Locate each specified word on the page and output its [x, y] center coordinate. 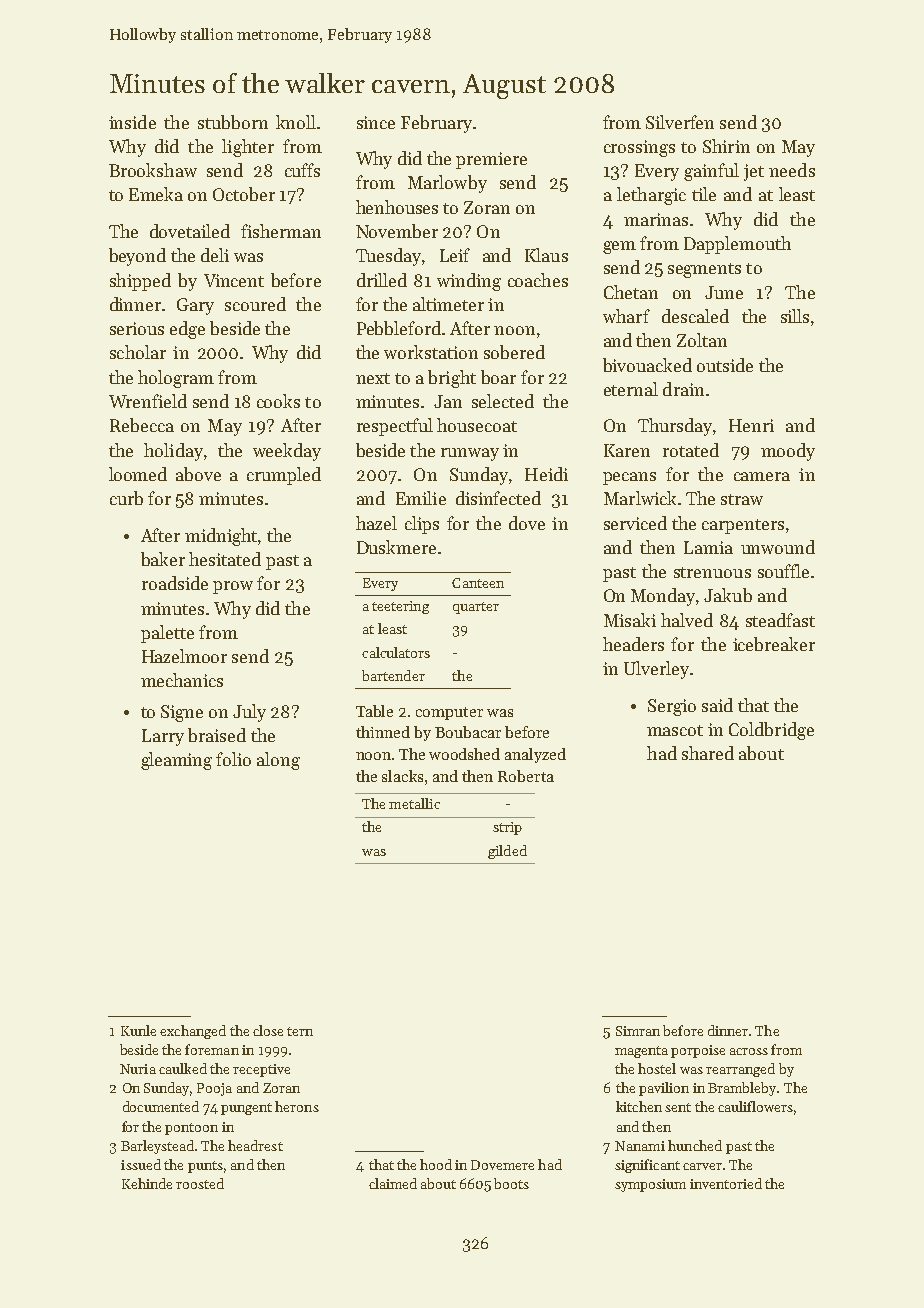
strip [507, 828]
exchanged [193, 1032]
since [376, 122]
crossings [639, 148]
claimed [393, 1183]
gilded [507, 852]
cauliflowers [755, 1106]
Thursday [675, 427]
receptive [261, 1070]
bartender [393, 675]
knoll [296, 122]
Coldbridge [771, 731]
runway [470, 454]
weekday [287, 452]
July [249, 713]
